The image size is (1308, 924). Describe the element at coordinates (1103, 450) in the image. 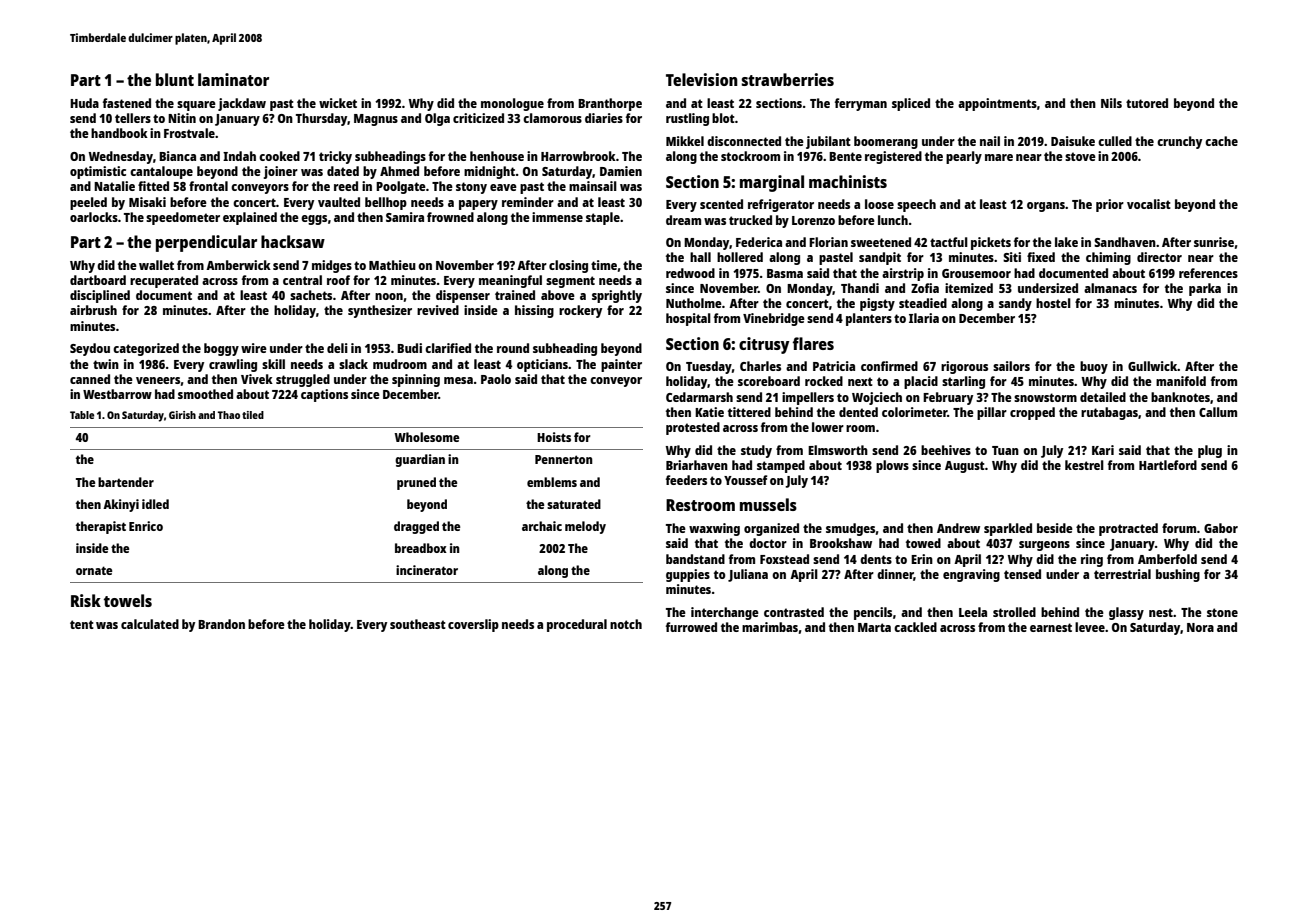

I see `Kari` at that location.
